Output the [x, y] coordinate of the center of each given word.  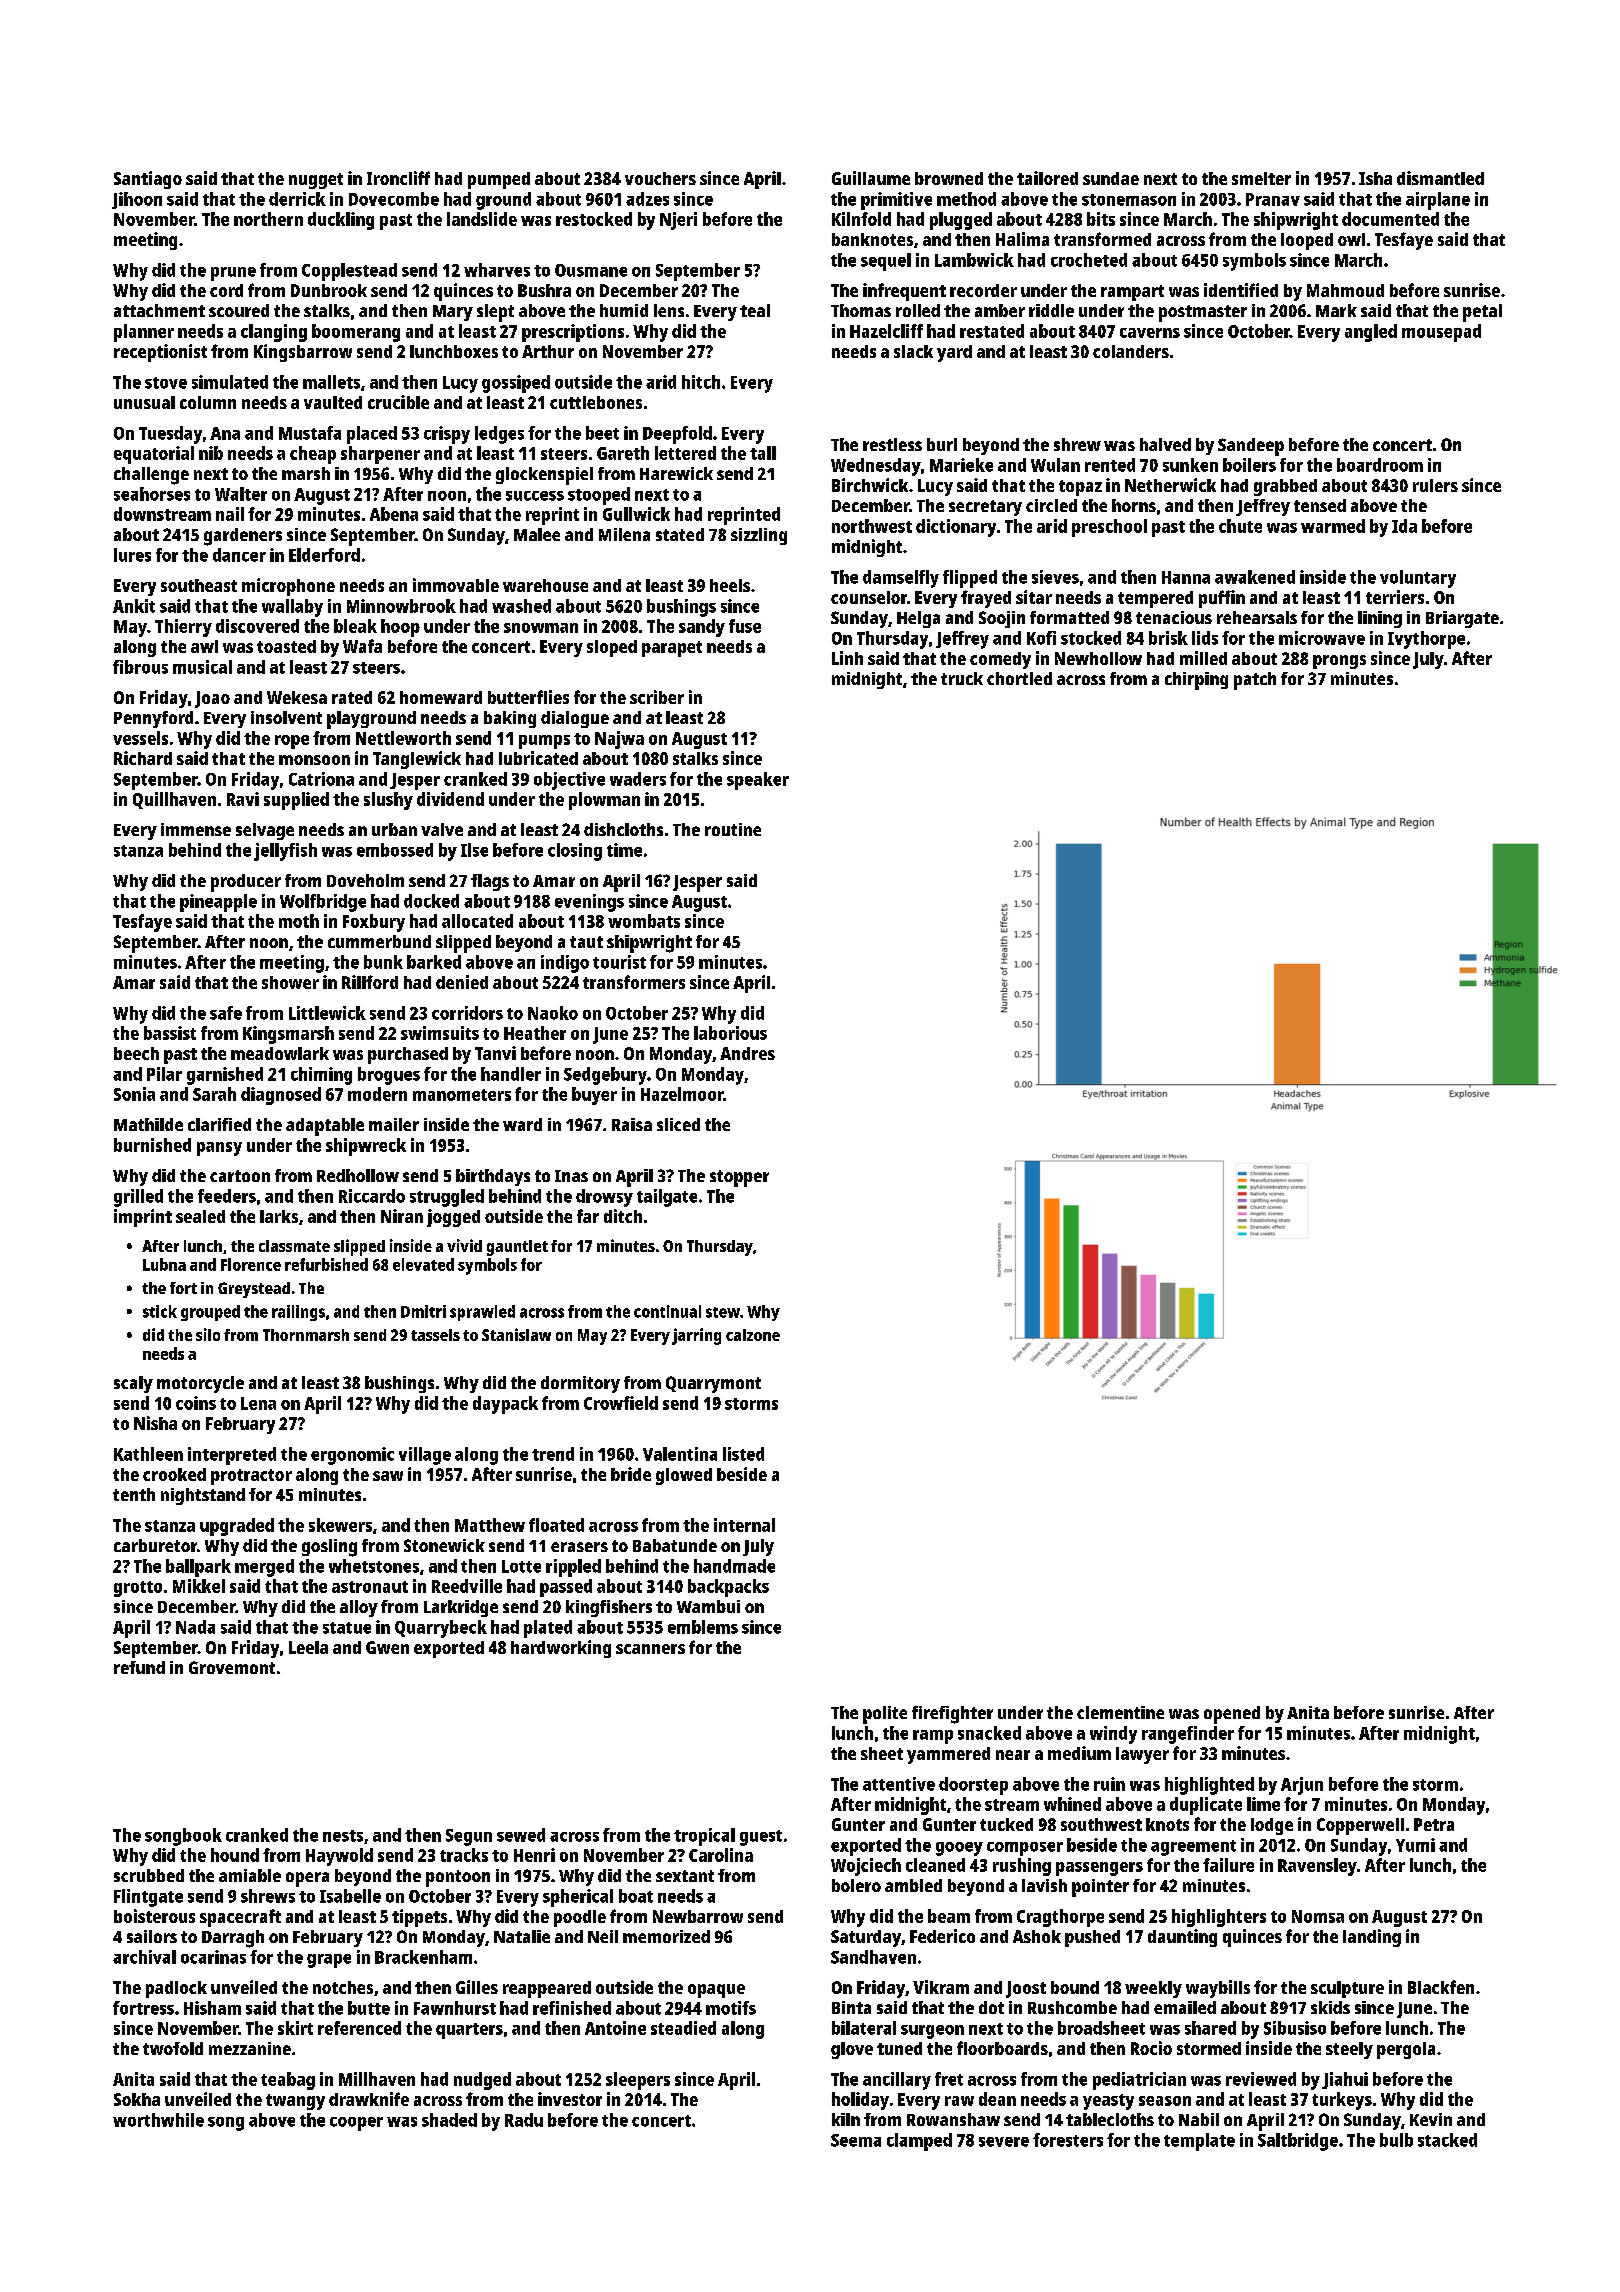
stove [166, 383]
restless [892, 444]
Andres [747, 1053]
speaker [758, 781]
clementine [1120, 1712]
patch [1255, 681]
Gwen [387, 1647]
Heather [535, 1033]
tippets [419, 1918]
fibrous [140, 667]
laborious [730, 1033]
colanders [1131, 351]
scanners [650, 1649]
